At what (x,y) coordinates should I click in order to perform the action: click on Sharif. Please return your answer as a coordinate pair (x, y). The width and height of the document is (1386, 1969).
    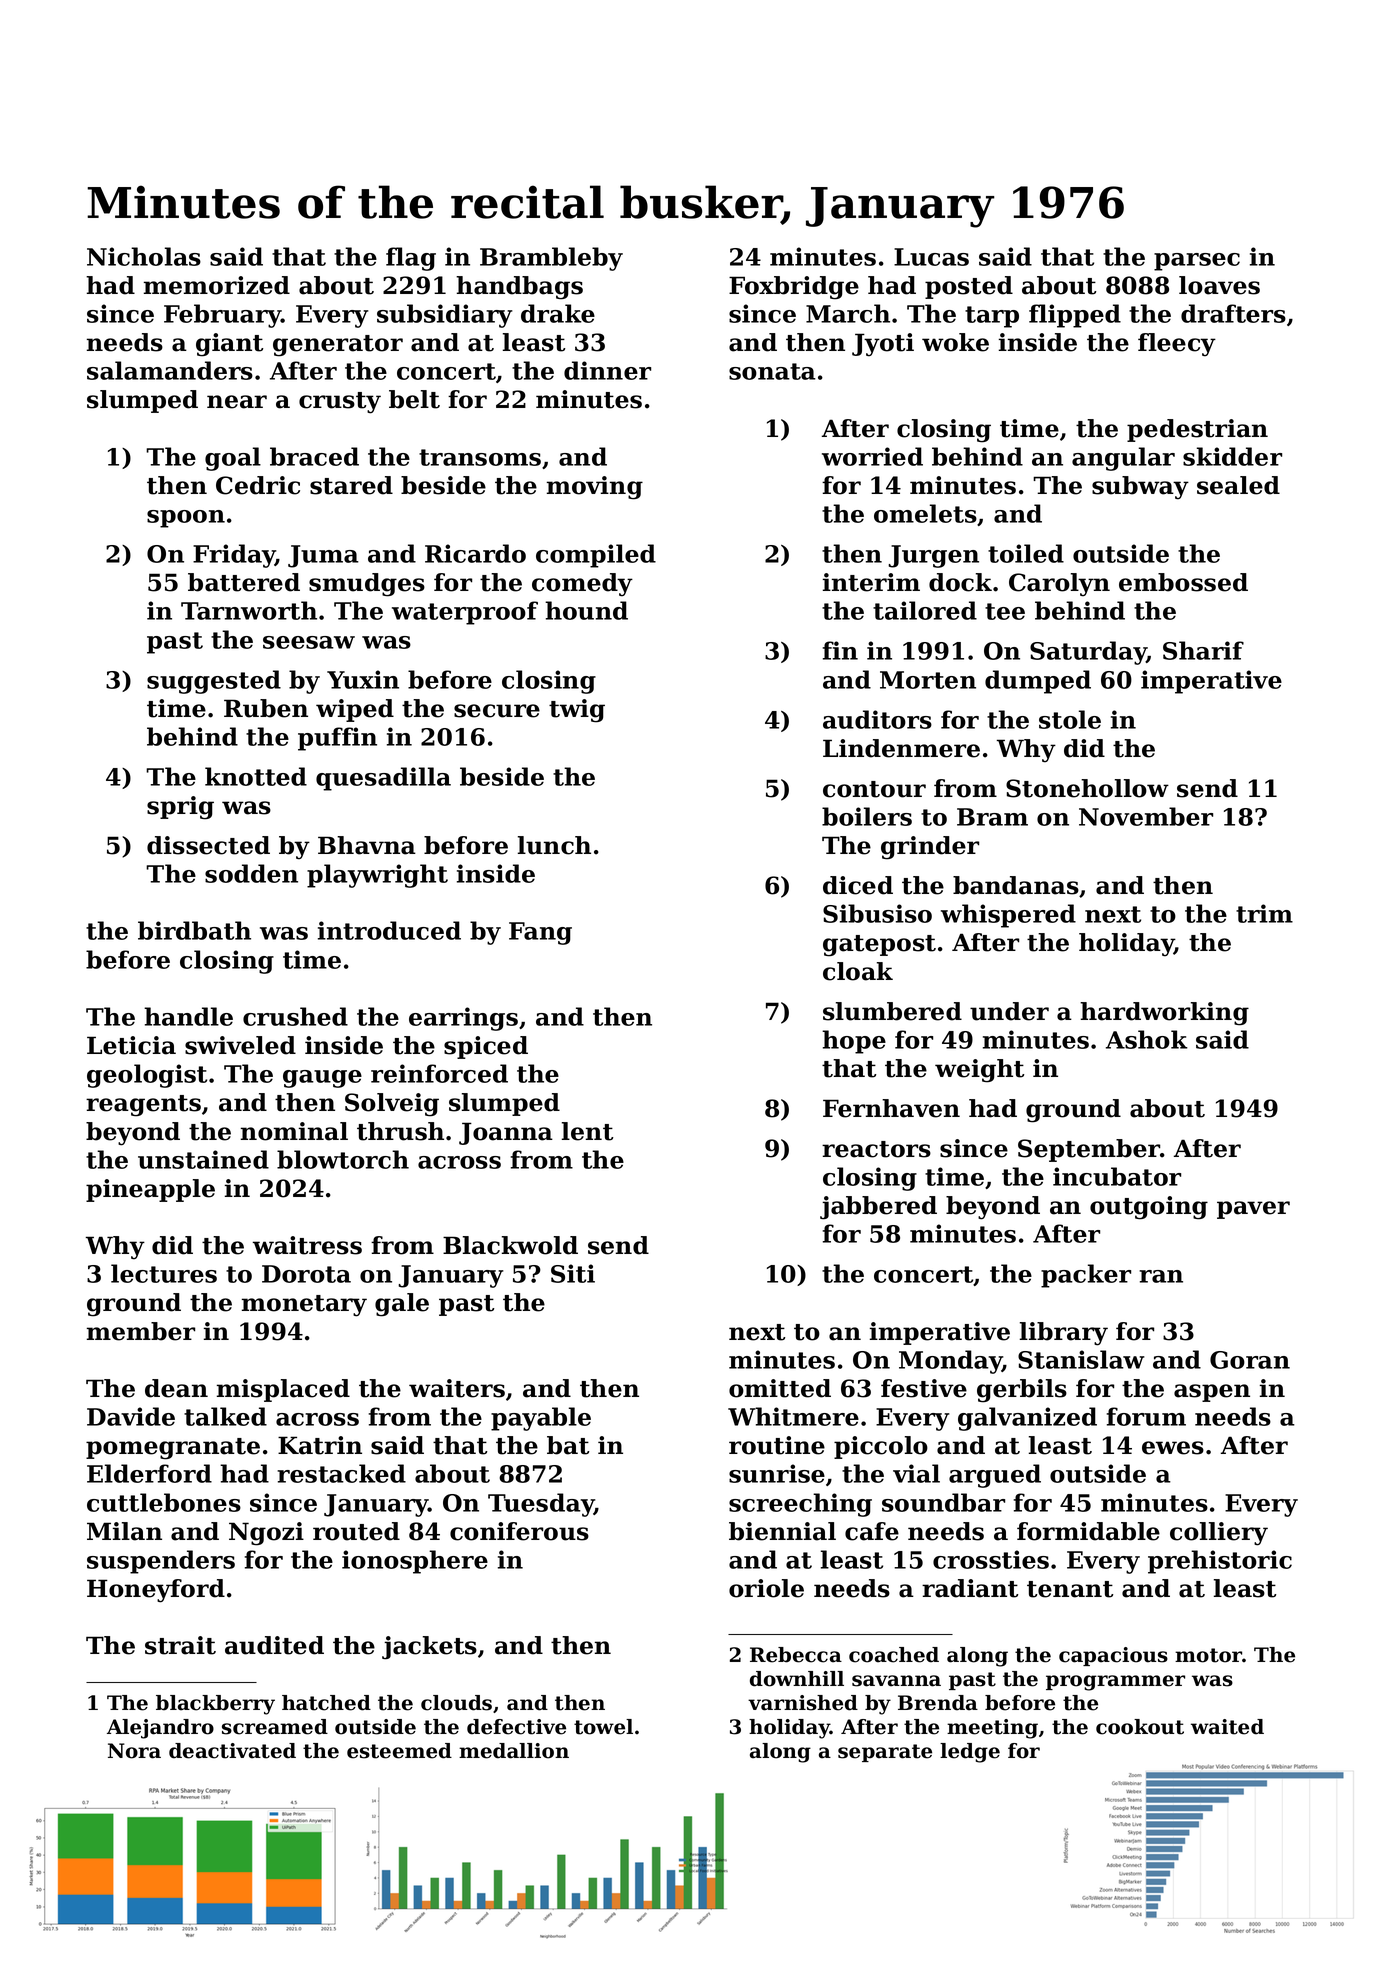
    Looking at the image, I should click on (1203, 650).
